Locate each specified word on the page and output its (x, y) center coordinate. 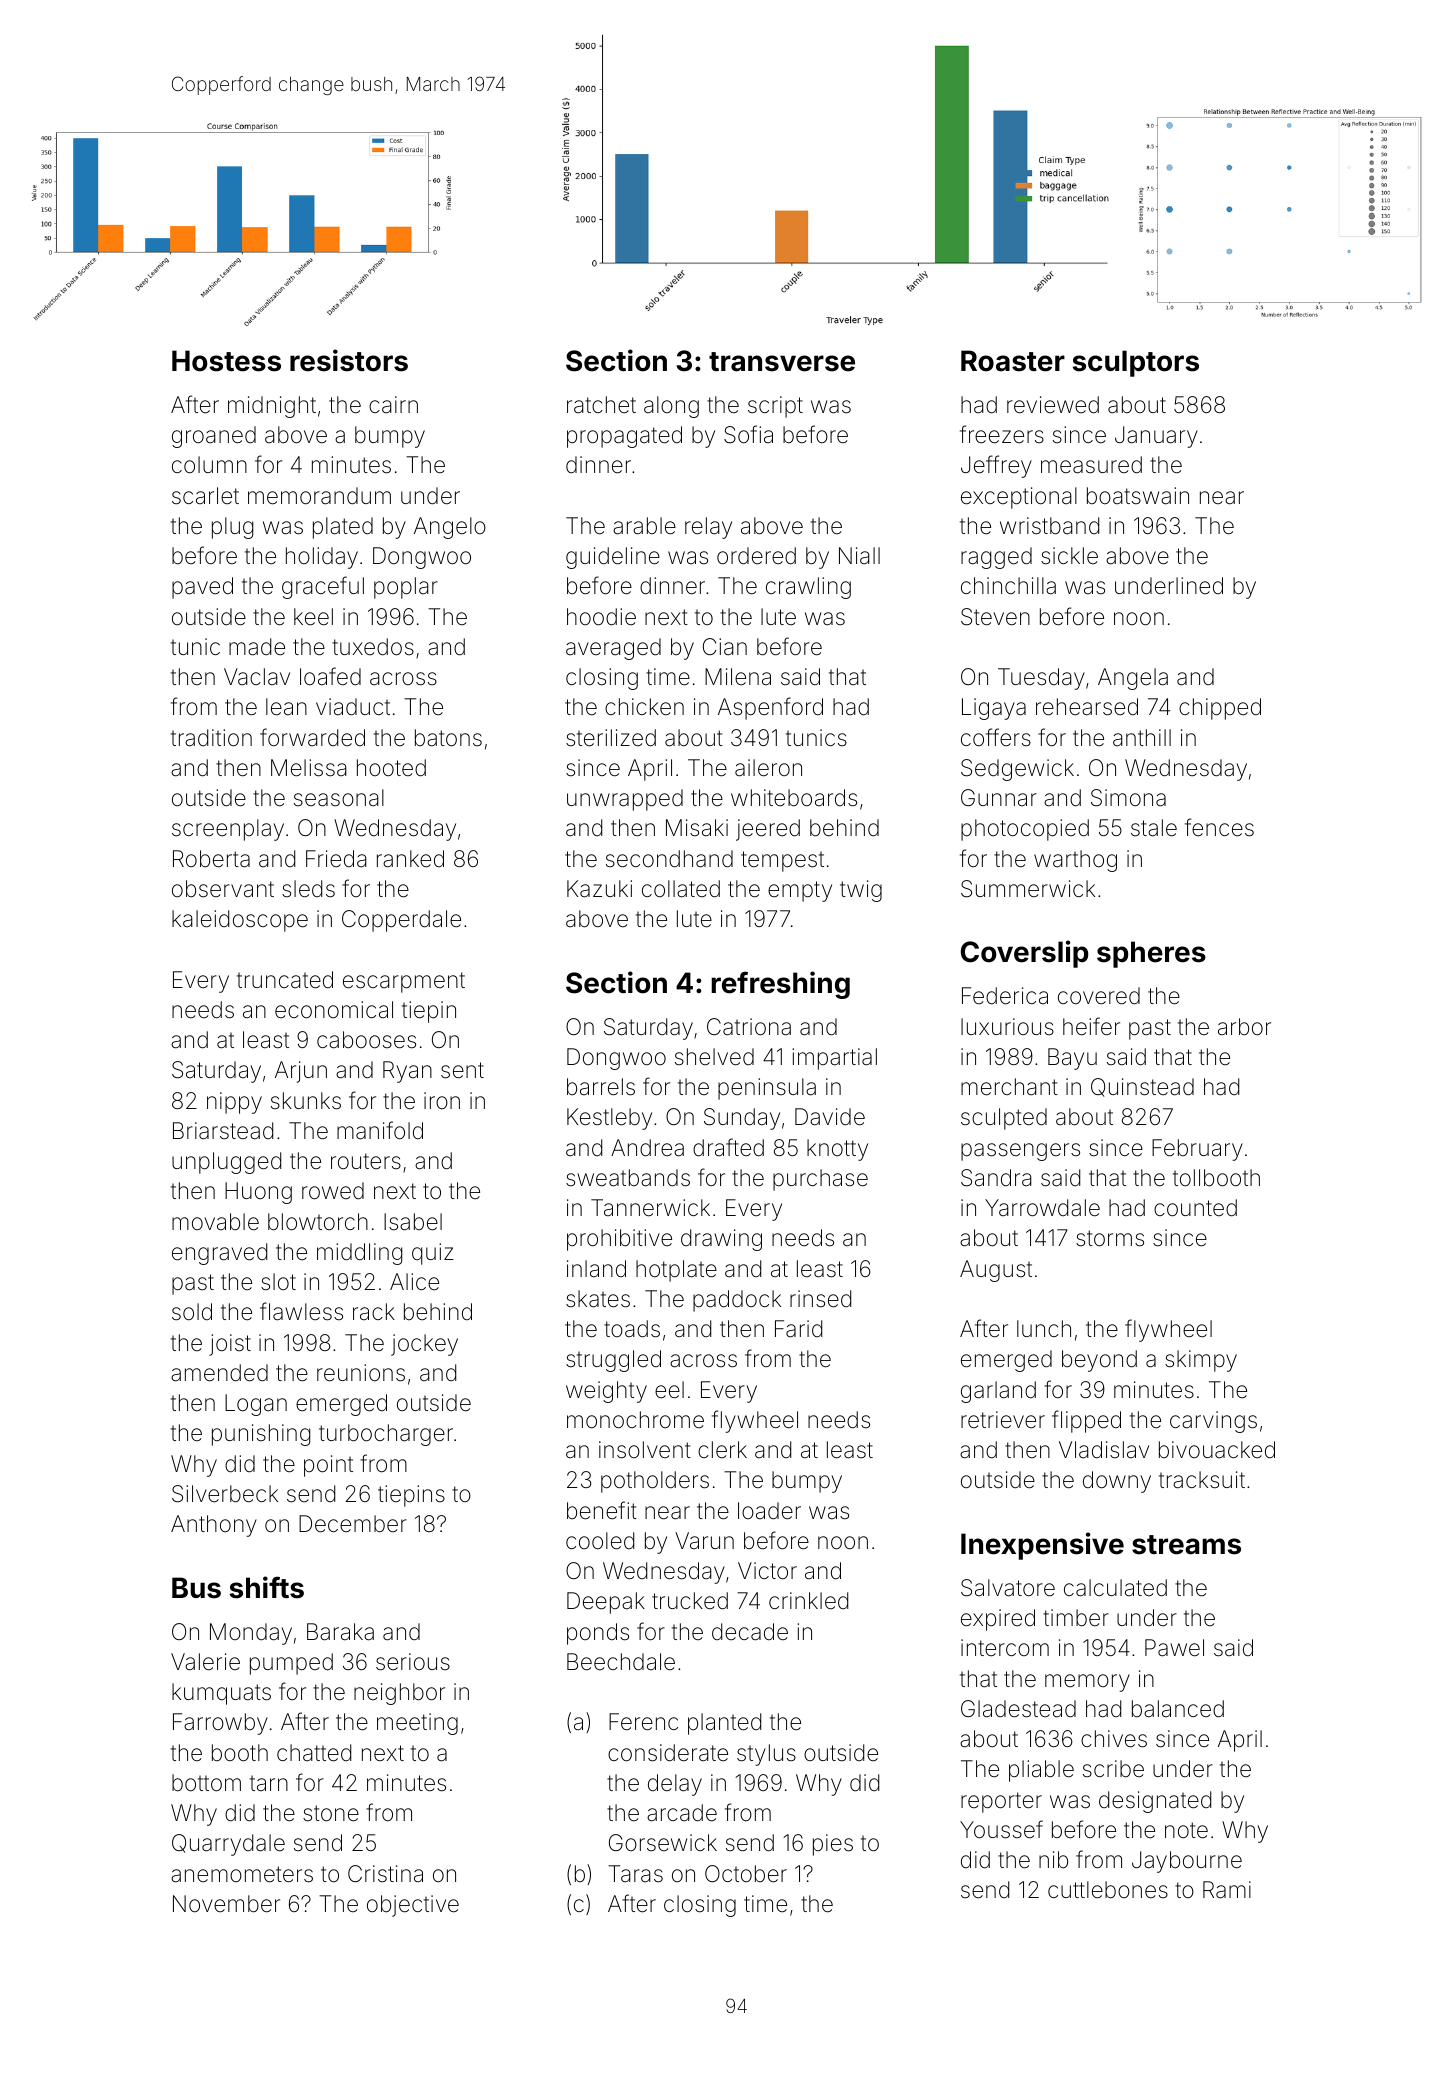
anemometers (242, 1874)
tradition (211, 738)
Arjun (301, 1072)
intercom (1005, 1648)
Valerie (205, 1662)
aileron (768, 768)
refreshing (780, 985)
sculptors (1135, 363)
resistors (349, 360)
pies (833, 1845)
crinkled (808, 1601)
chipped (1220, 709)
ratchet (601, 405)
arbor (1244, 1027)
